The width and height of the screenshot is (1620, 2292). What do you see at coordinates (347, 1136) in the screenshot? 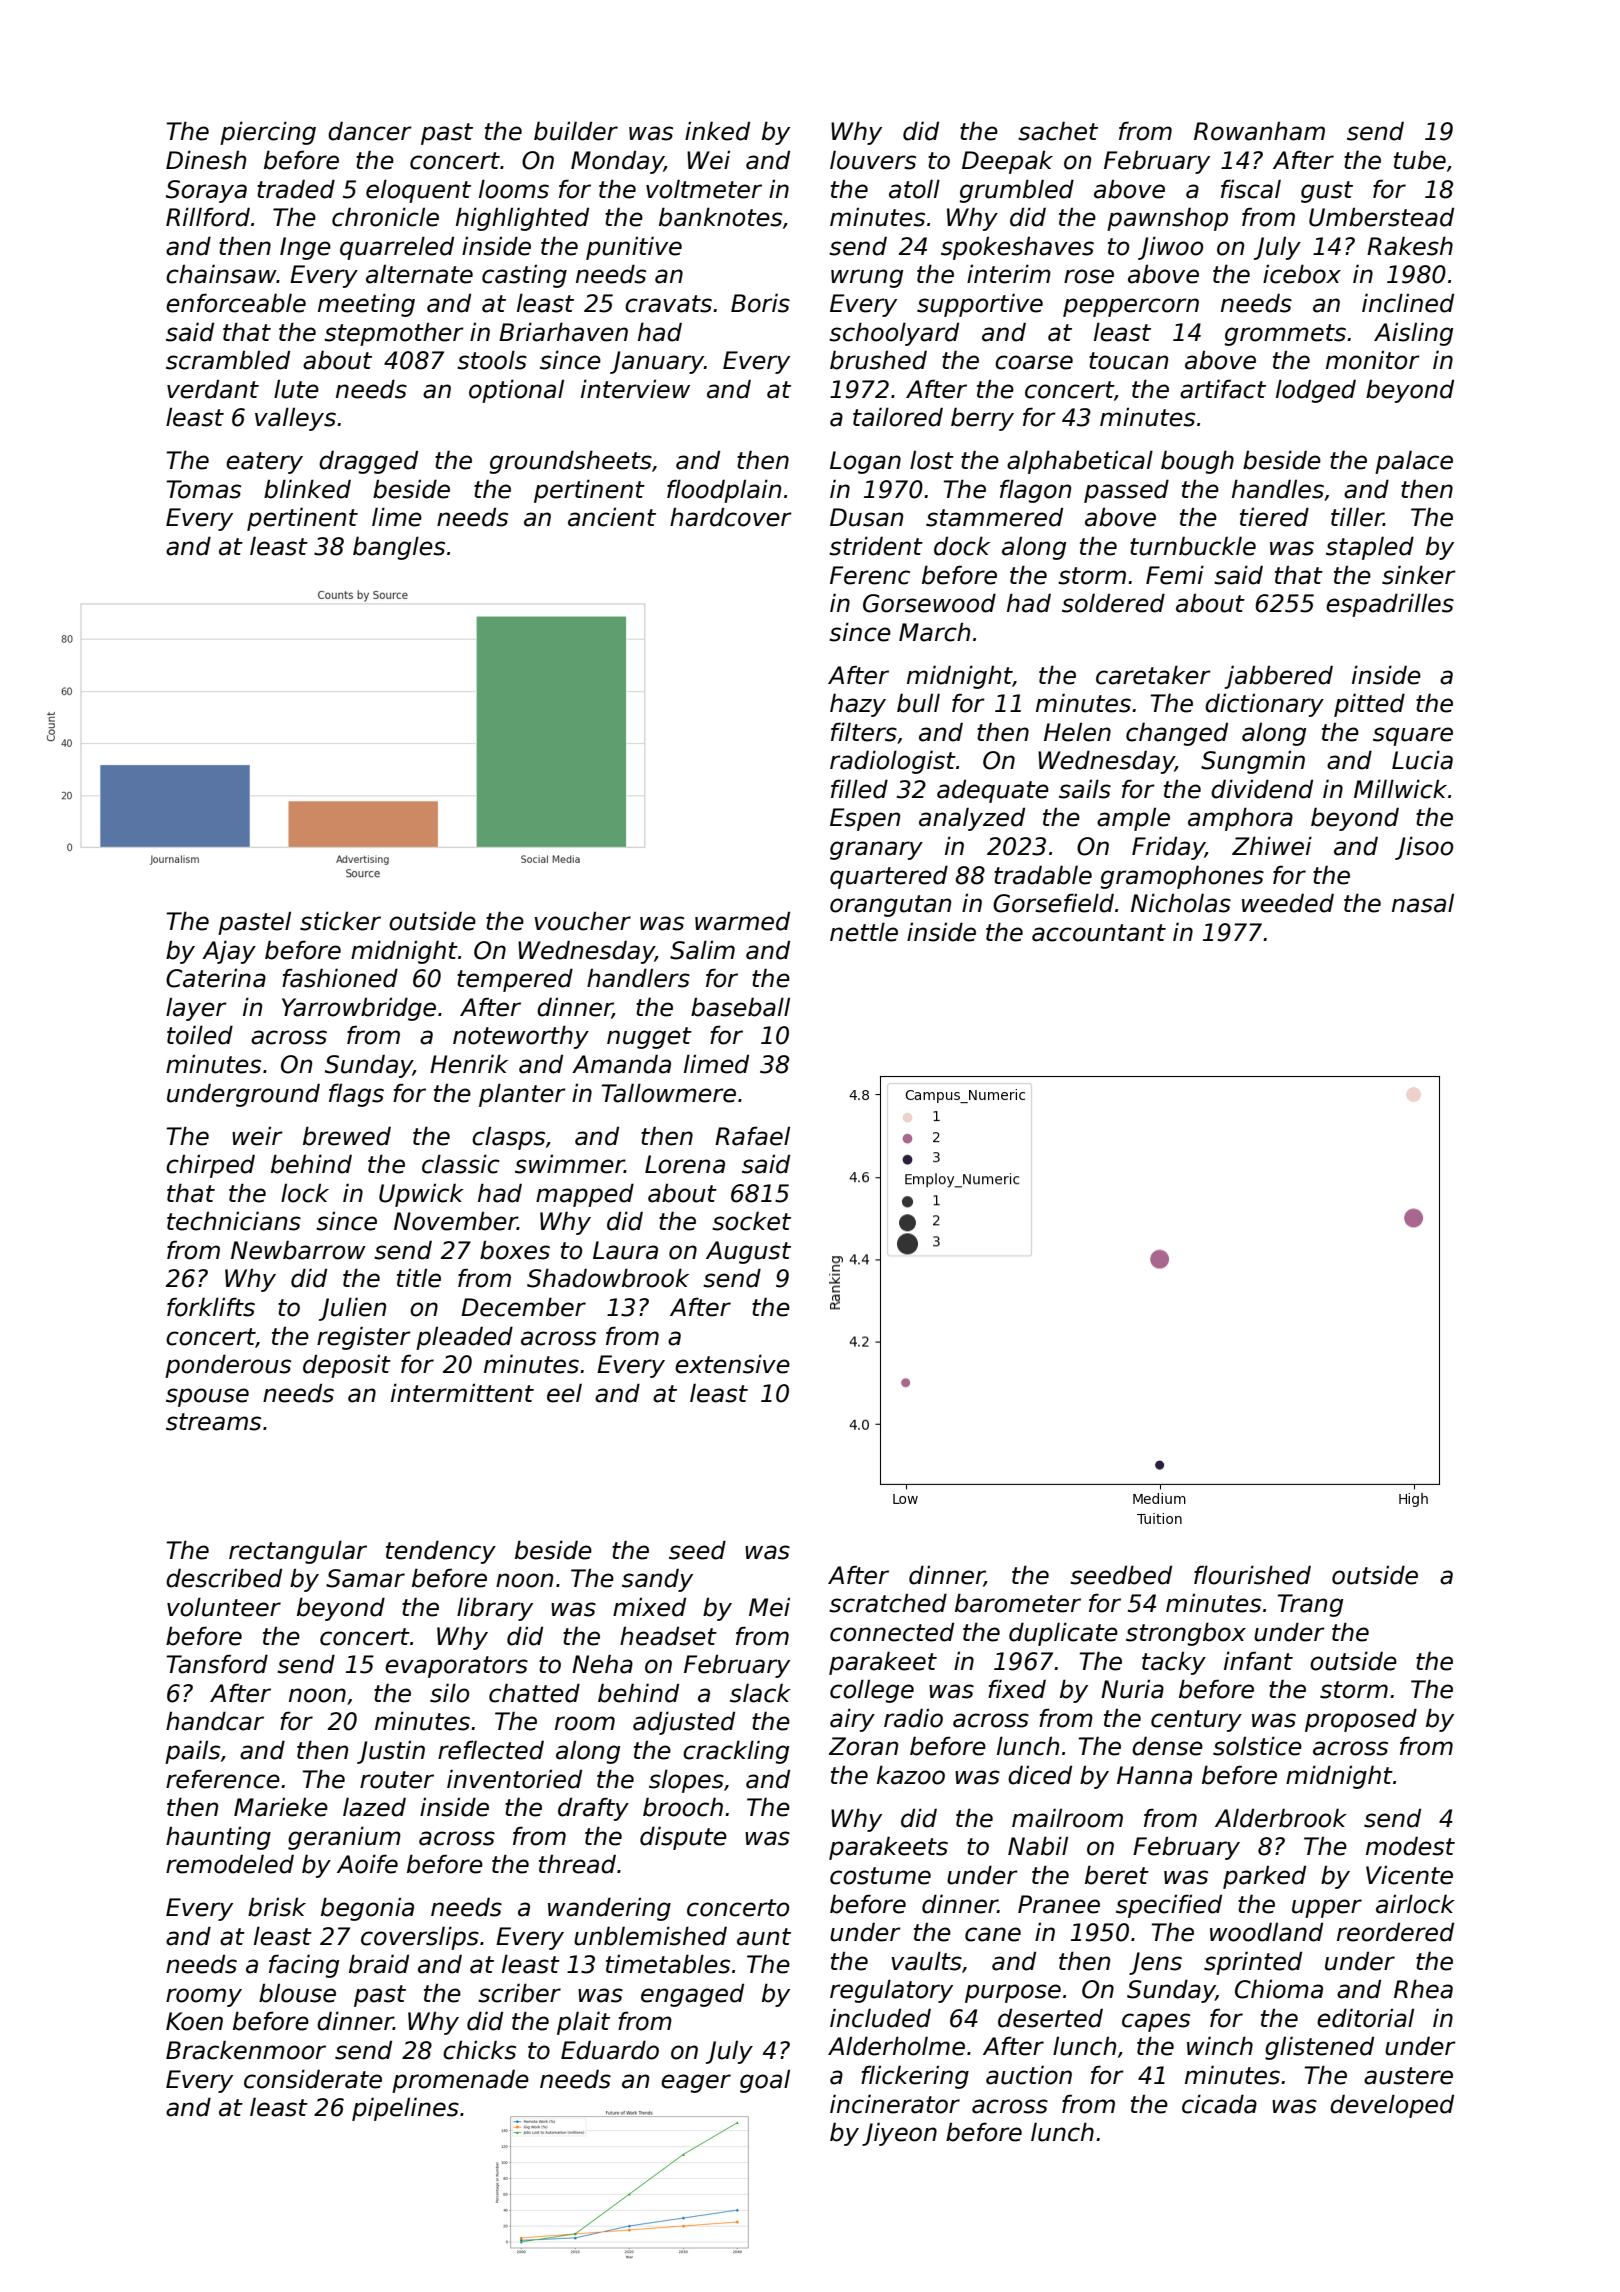
I see `brewed` at bounding box center [347, 1136].
